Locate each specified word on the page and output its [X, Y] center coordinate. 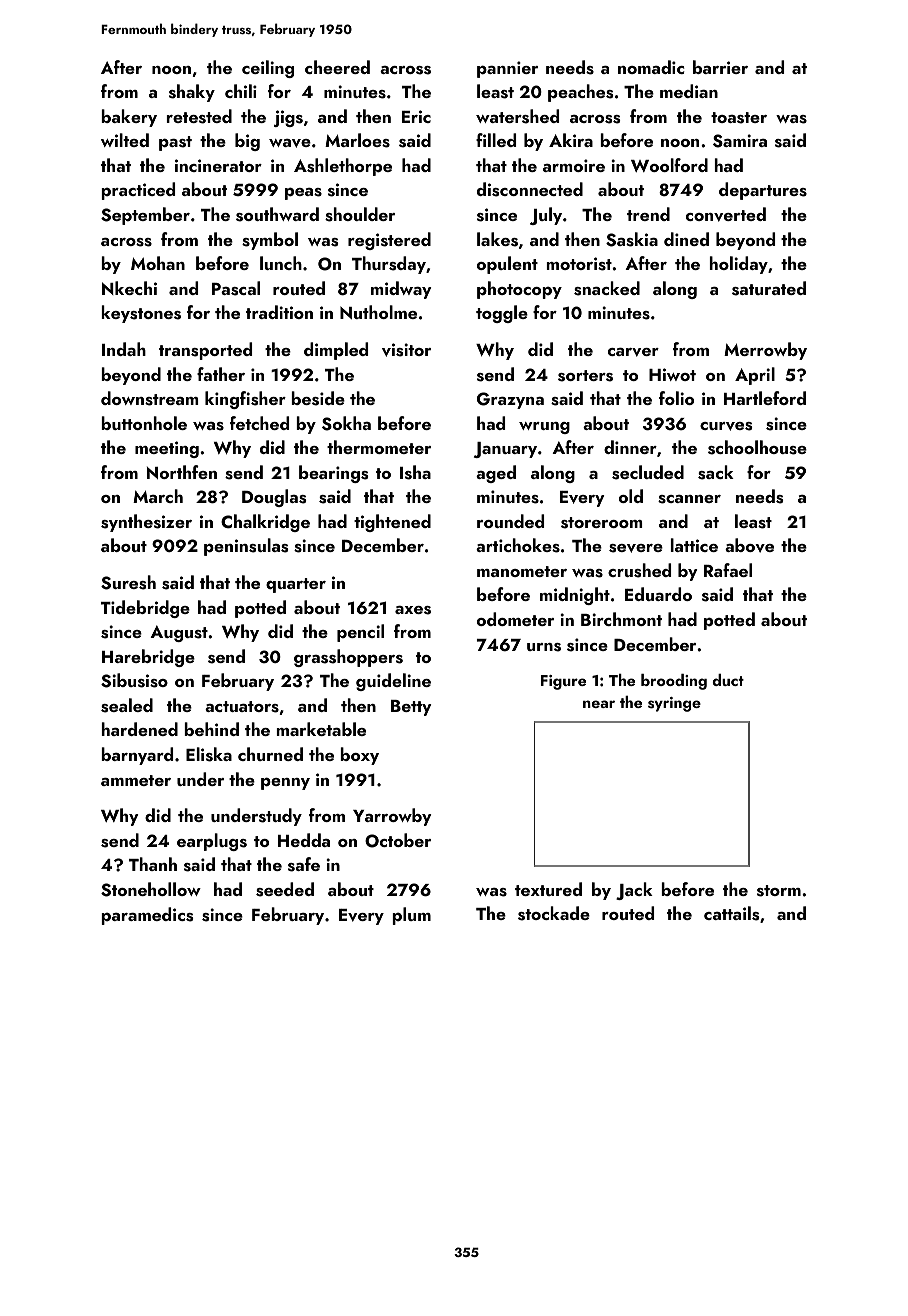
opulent [507, 265]
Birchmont [621, 619]
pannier [507, 69]
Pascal [236, 288]
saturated [769, 288]
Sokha [346, 423]
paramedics [147, 916]
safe [304, 864]
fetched [259, 423]
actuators [242, 707]
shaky [192, 93]
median [689, 91]
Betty [411, 708]
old [631, 496]
